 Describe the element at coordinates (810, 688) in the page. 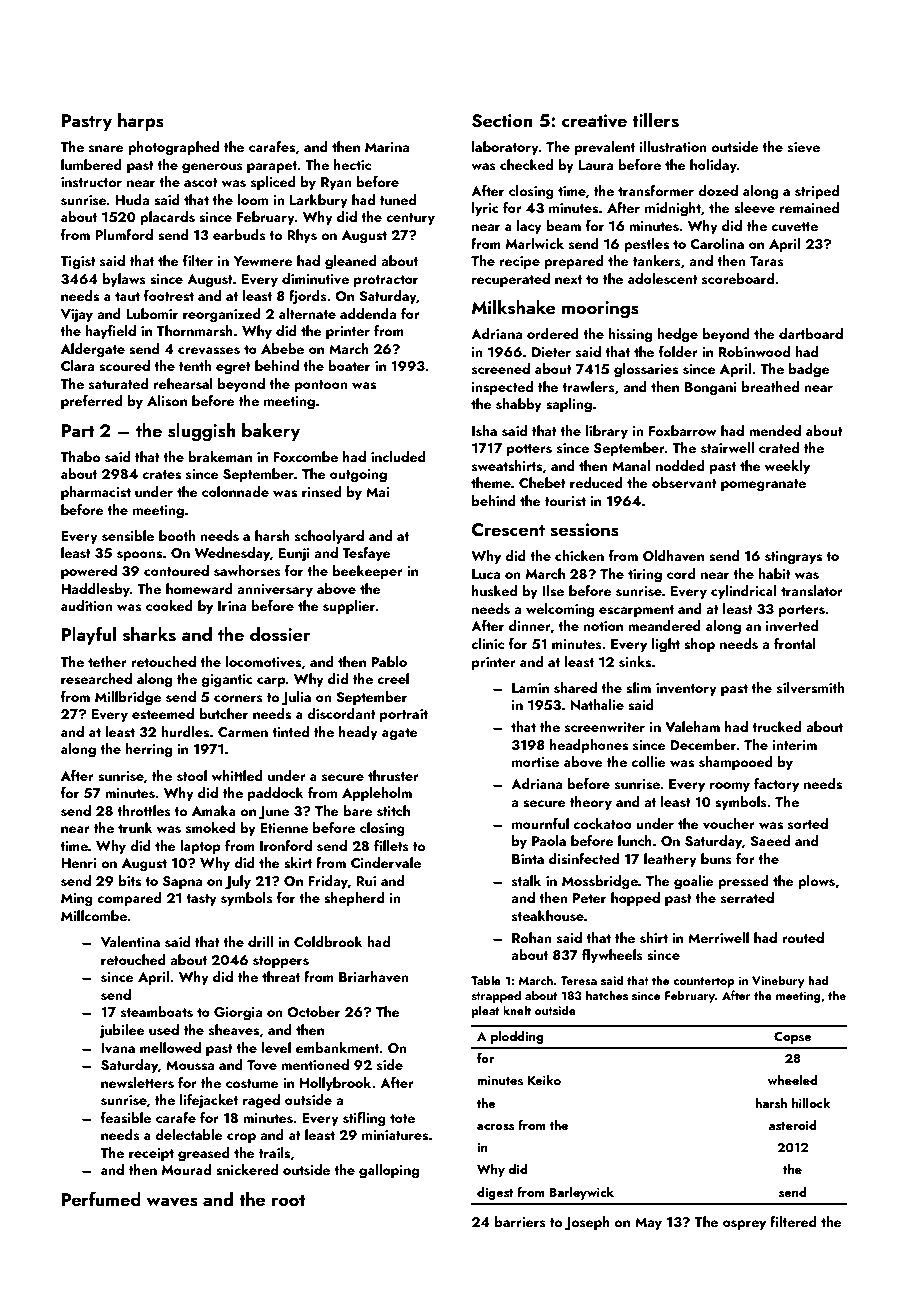

I see `silversmith` at that location.
